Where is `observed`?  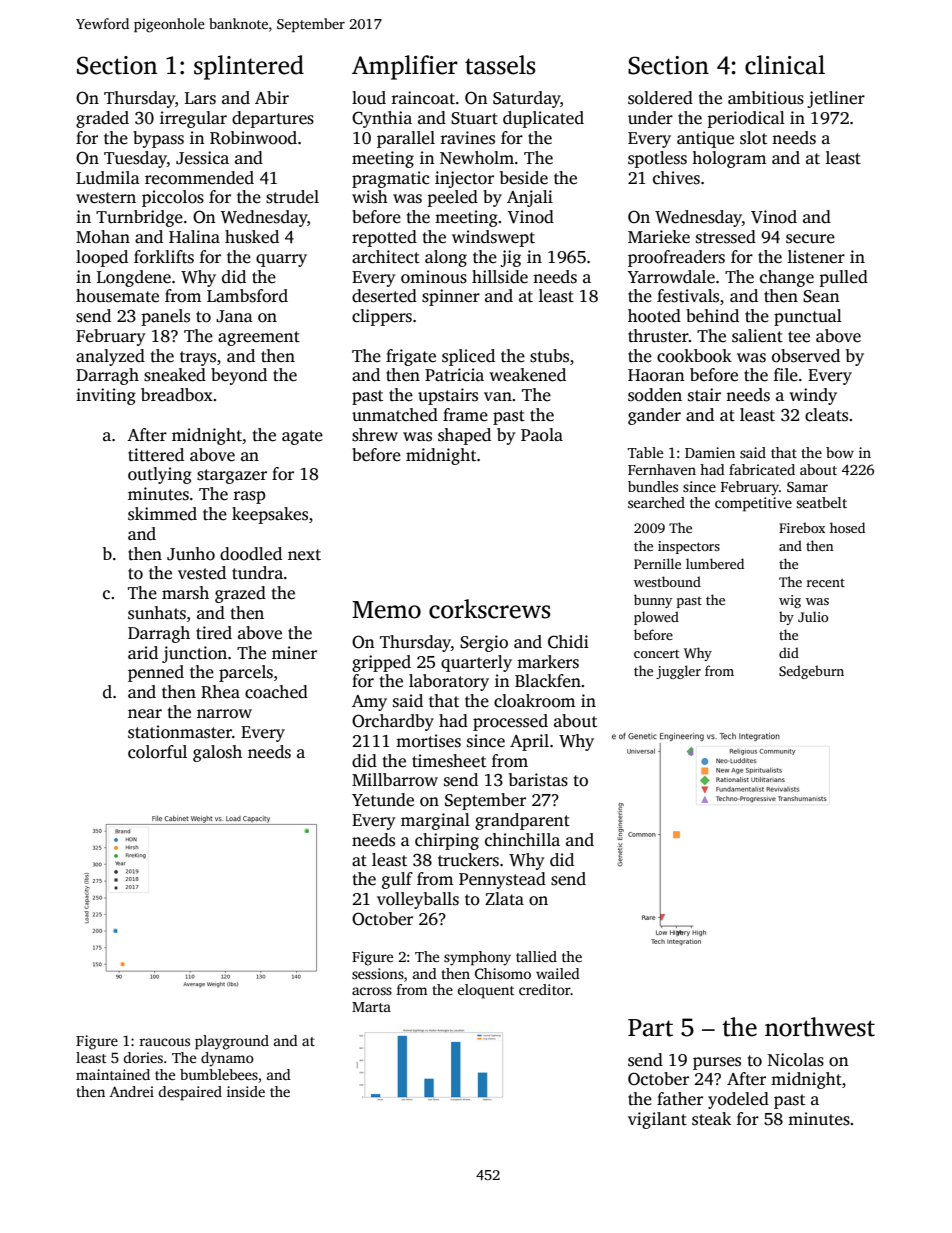 observed is located at coordinates (806, 356).
